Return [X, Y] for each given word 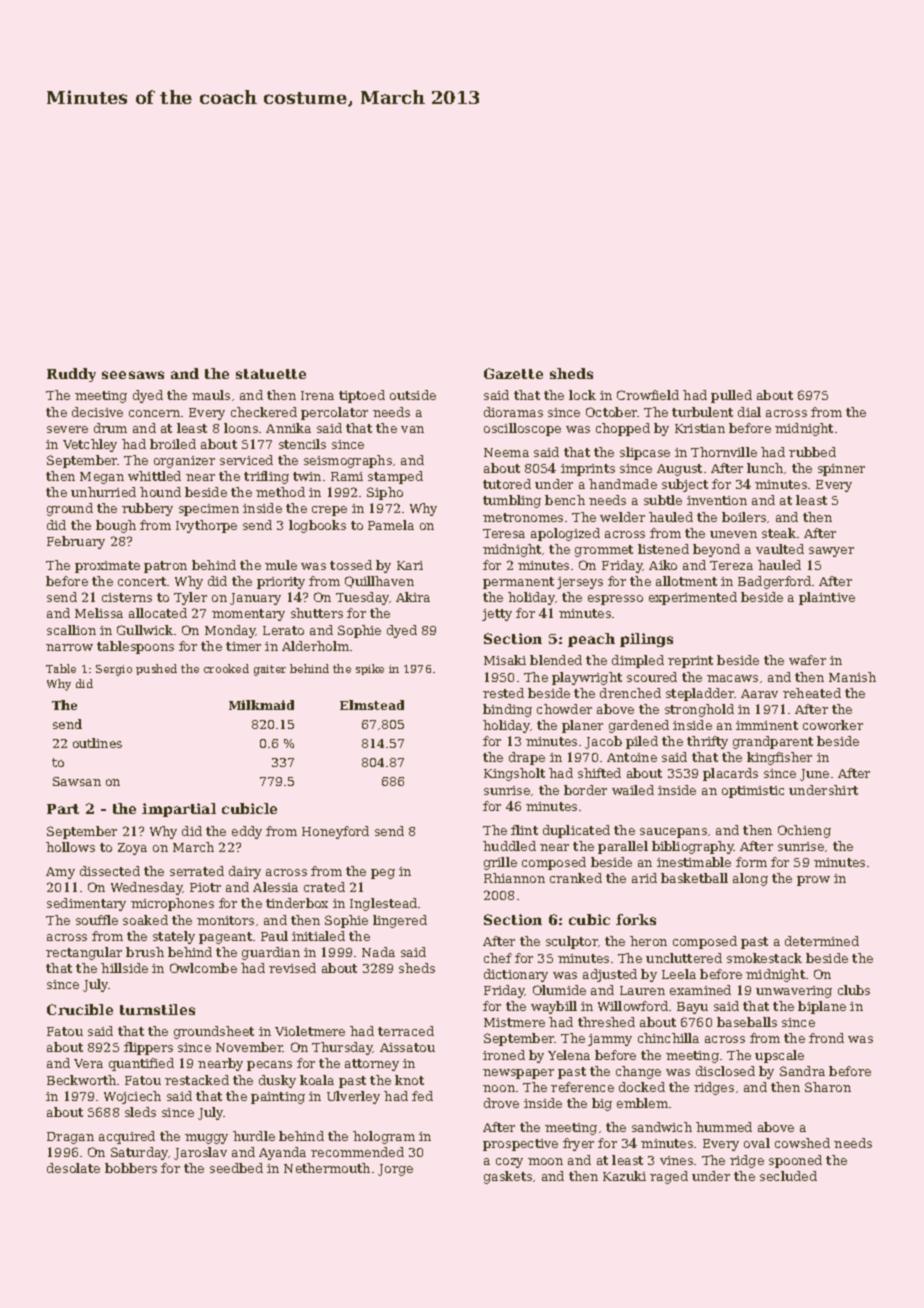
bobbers [131, 1168]
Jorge [395, 1170]
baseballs [747, 1022]
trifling [266, 477]
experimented [693, 598]
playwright [587, 678]
